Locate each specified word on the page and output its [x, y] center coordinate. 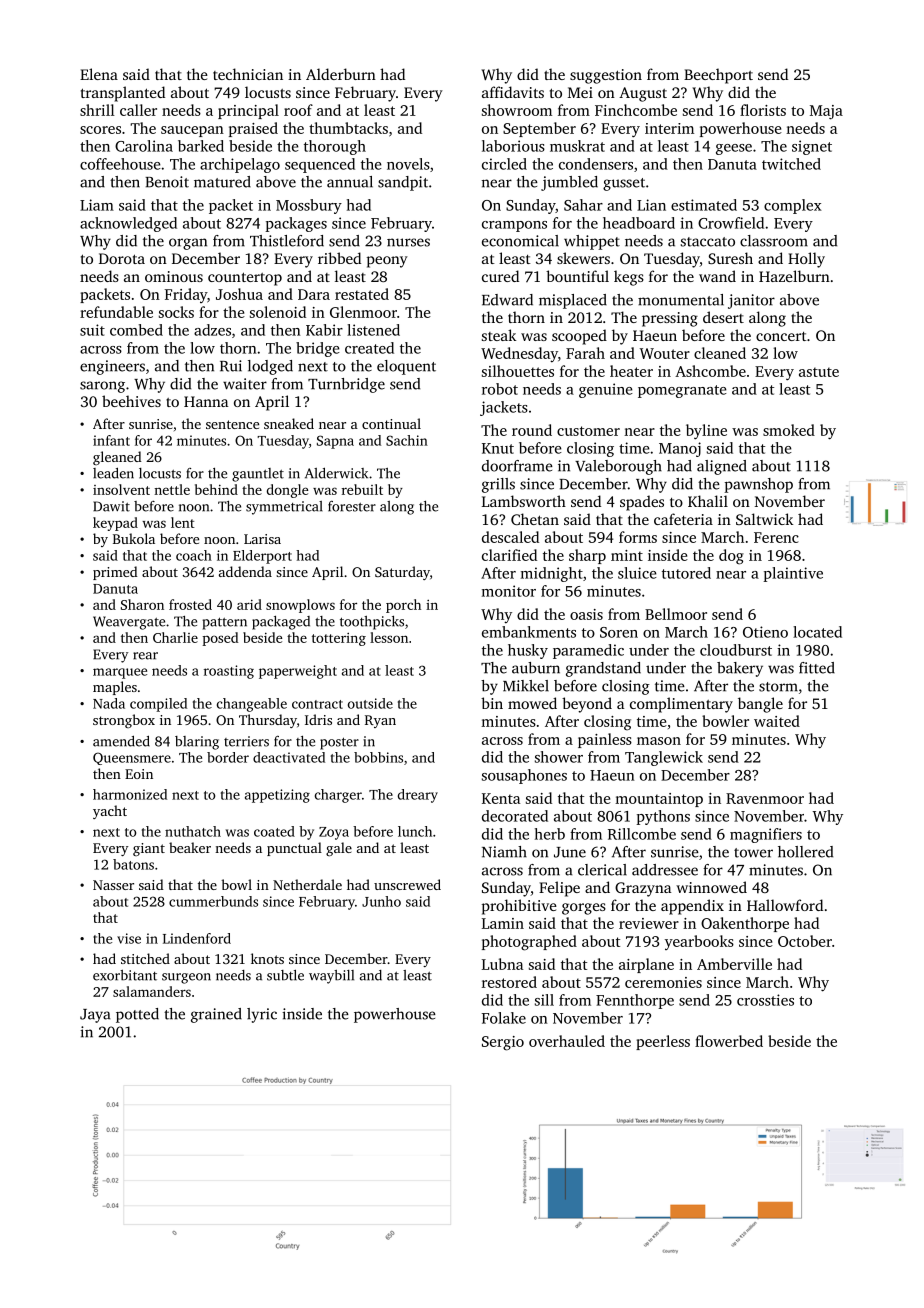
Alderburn [341, 74]
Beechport [718, 76]
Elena [99, 74]
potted [137, 1015]
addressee [665, 870]
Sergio [503, 1043]
